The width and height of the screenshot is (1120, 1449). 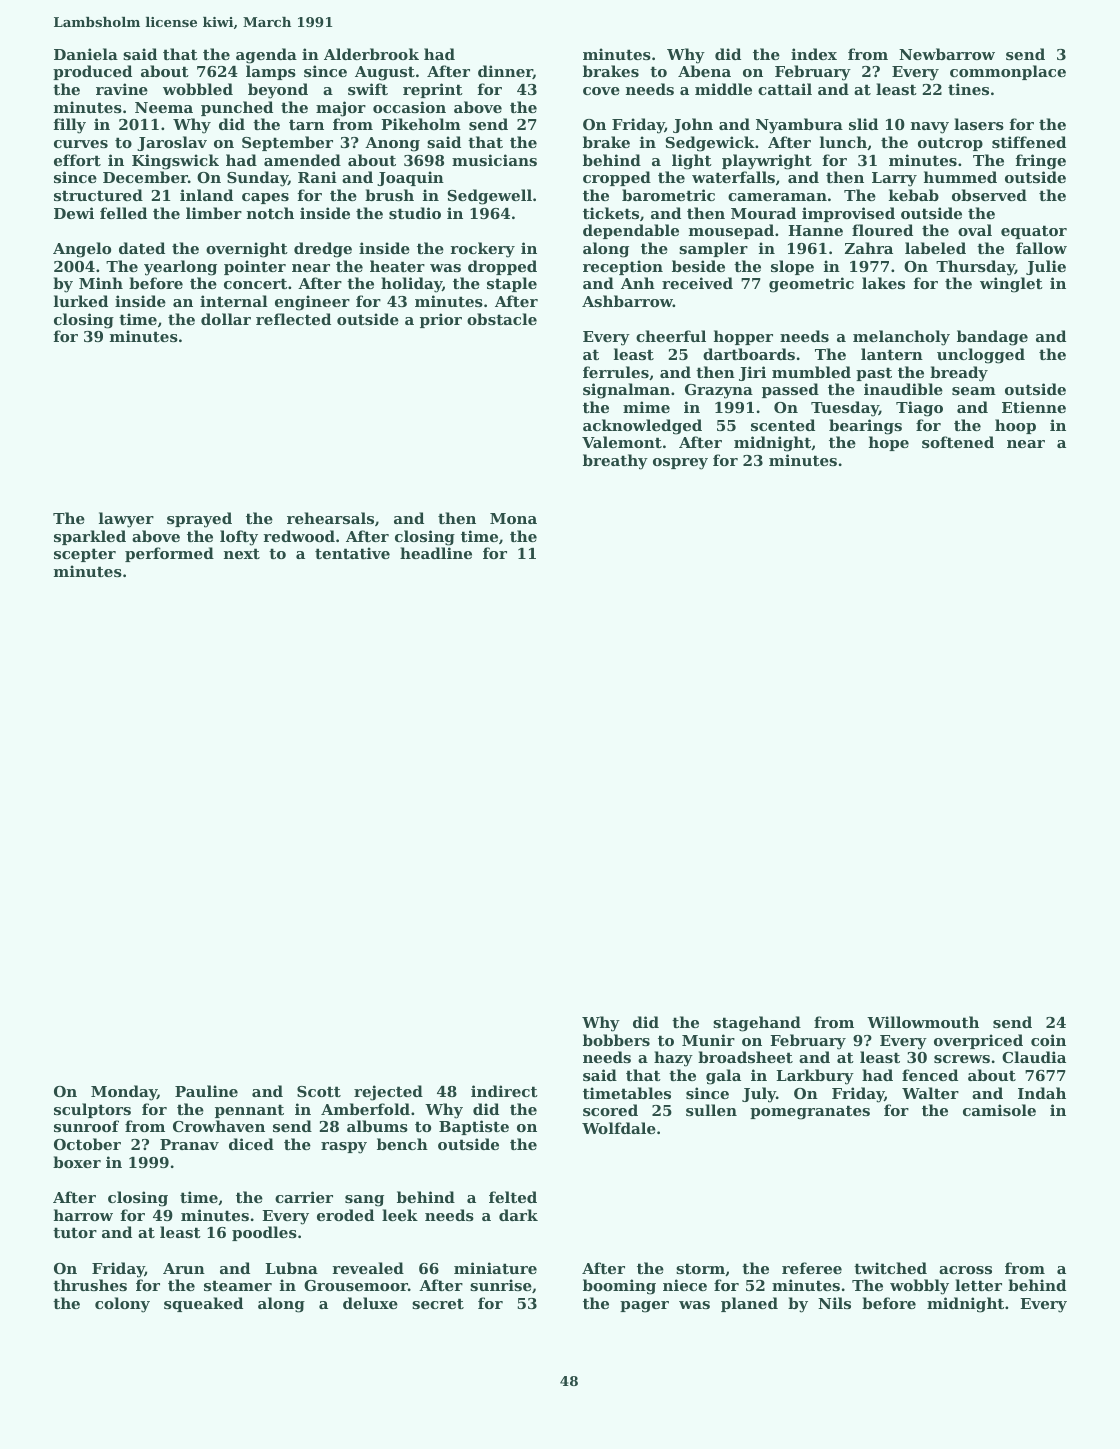 I want to click on Abena, so click(x=704, y=71).
